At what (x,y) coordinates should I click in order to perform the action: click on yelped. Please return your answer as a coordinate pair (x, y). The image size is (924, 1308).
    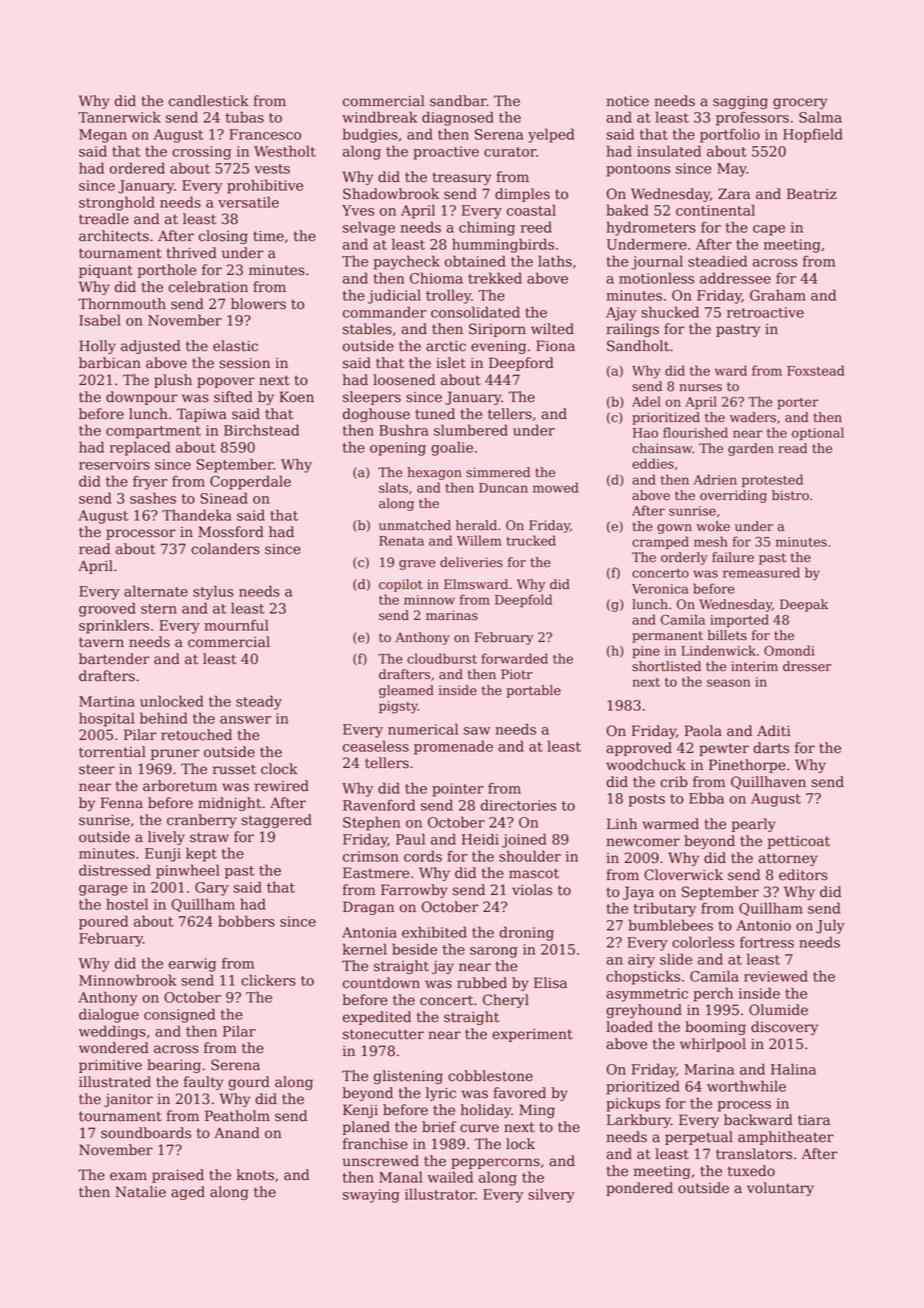
    Looking at the image, I should click on (551, 135).
